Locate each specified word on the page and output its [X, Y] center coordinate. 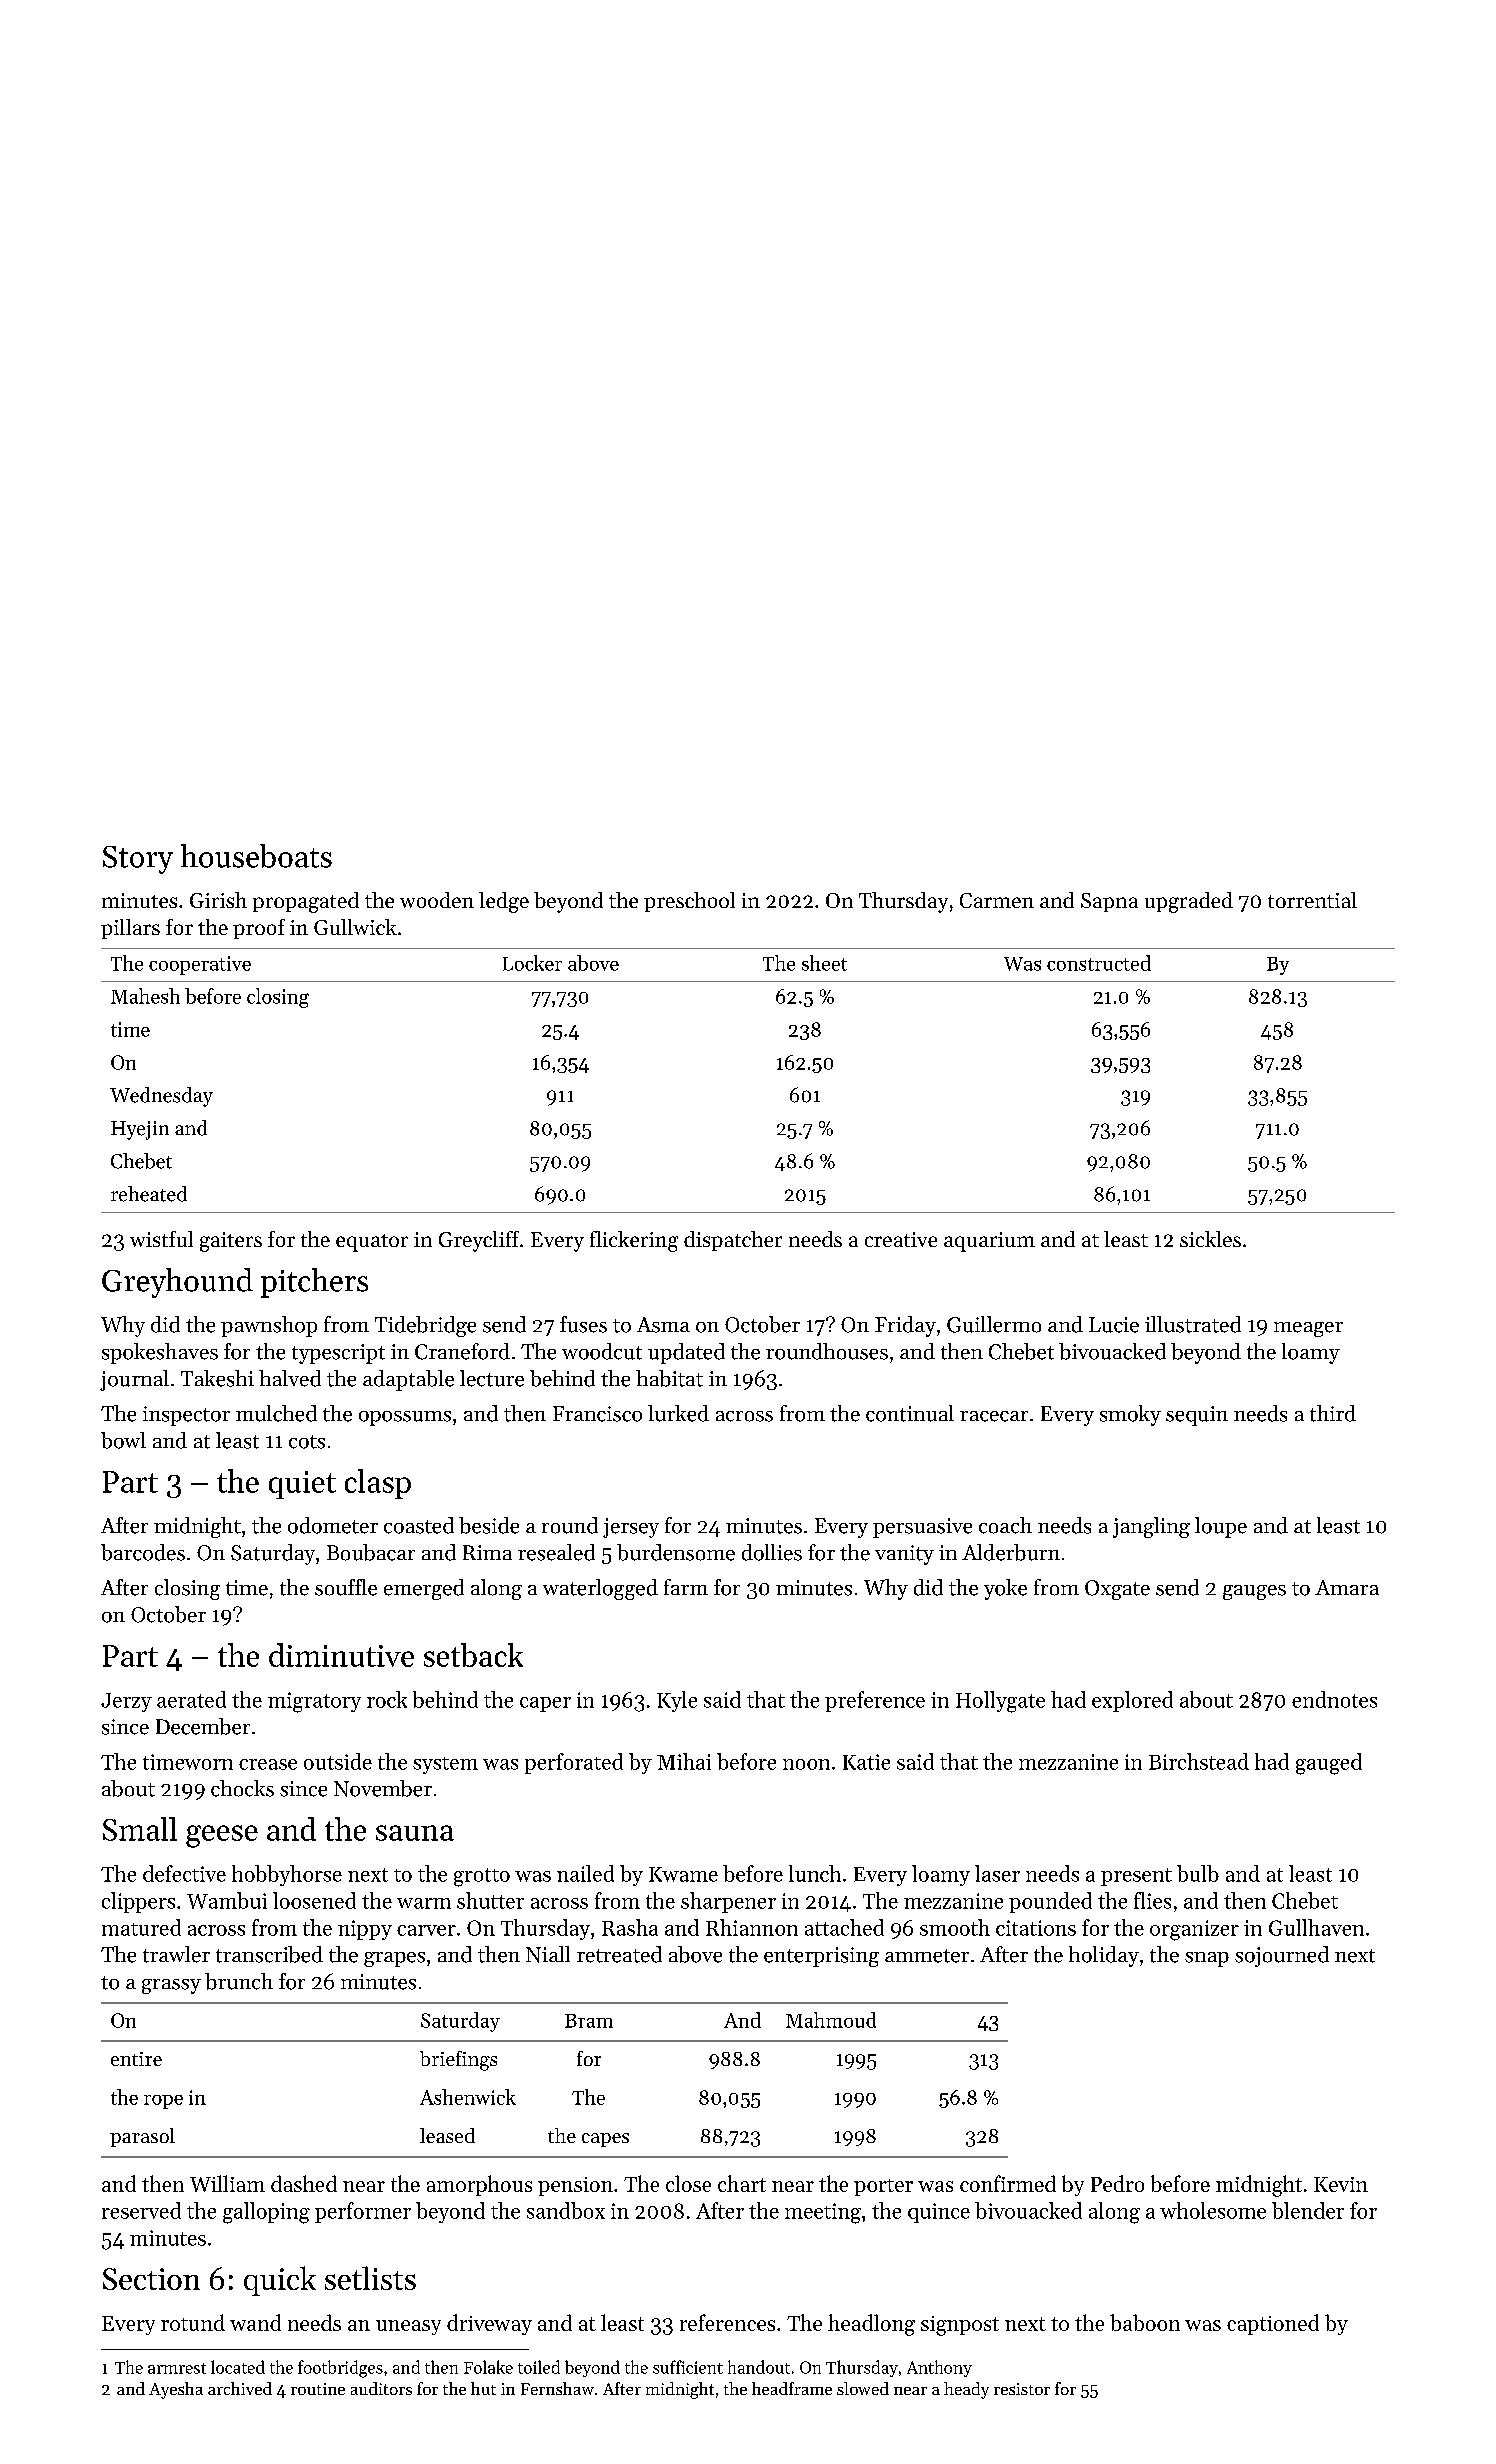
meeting [823, 2213]
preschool [689, 902]
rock [387, 1699]
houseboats [256, 856]
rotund [193, 2322]
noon [806, 1764]
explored [1132, 1701]
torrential [1312, 900]
